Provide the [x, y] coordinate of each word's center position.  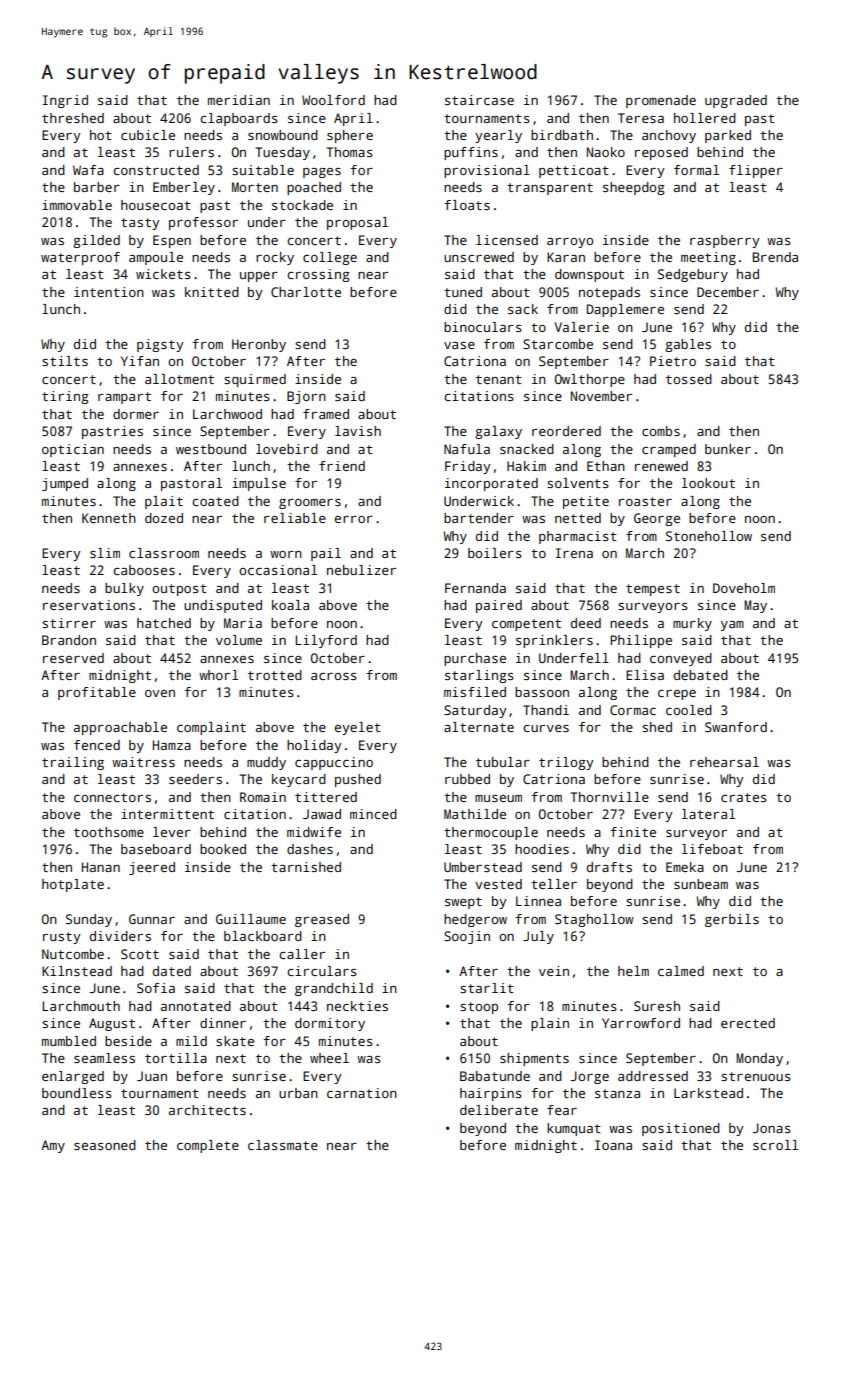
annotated [196, 1006]
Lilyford [326, 641]
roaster [645, 501]
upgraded [736, 101]
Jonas [772, 1128]
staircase [479, 100]
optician [73, 450]
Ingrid [65, 101]
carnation [362, 1093]
